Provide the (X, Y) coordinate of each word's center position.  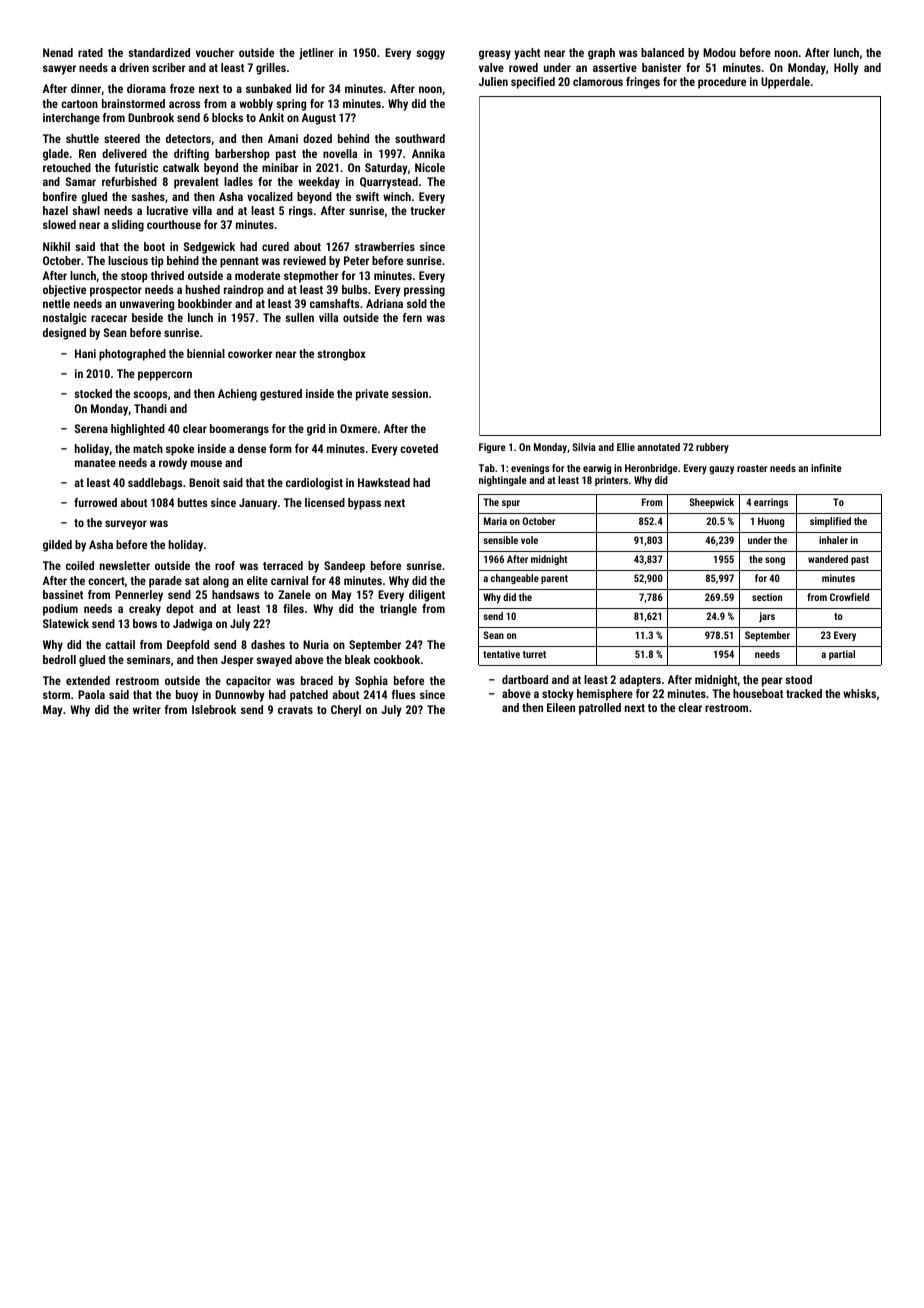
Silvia (584, 447)
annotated (658, 447)
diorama (146, 88)
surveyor (126, 525)
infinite (826, 468)
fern (412, 317)
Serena (91, 428)
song (775, 561)
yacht (527, 54)
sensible (500, 540)
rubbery (712, 448)
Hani (85, 353)
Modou (719, 52)
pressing (424, 291)
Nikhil (56, 246)
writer (147, 709)
